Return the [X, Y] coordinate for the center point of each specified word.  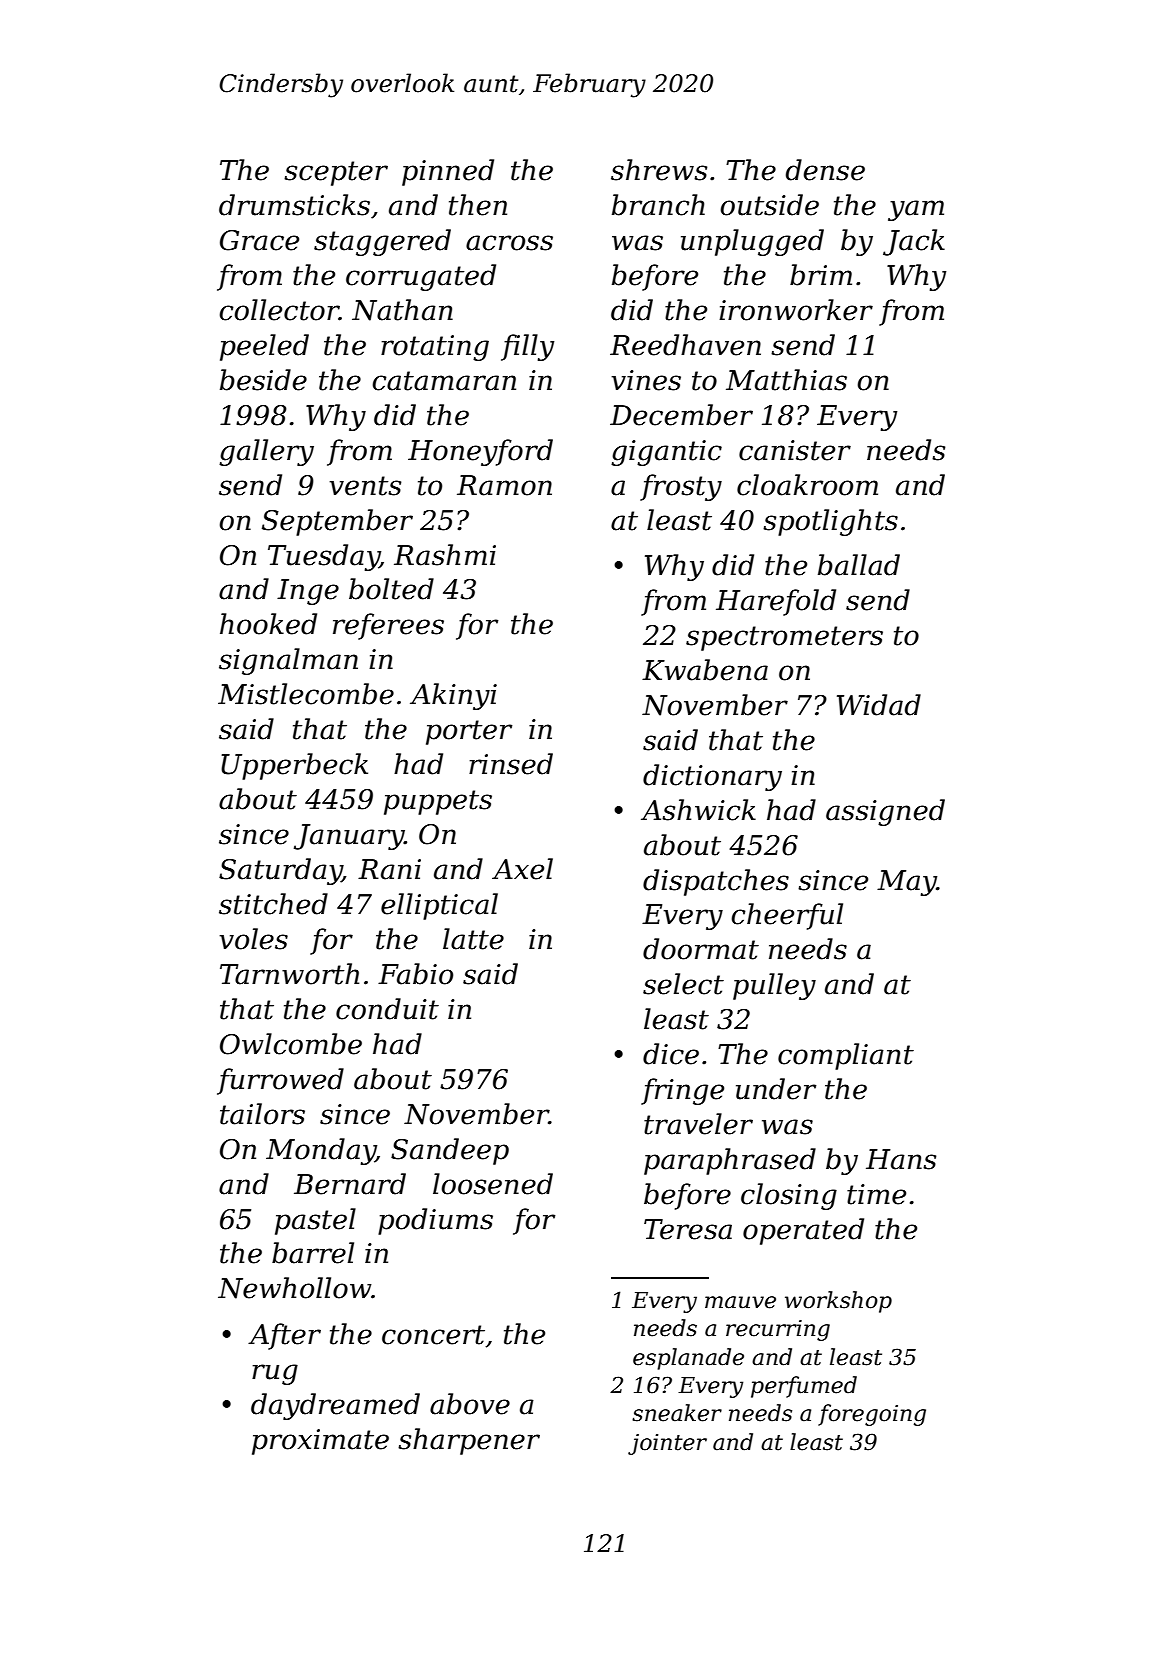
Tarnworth [289, 974]
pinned [448, 172]
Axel [522, 869]
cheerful [787, 916]
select [683, 984]
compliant [846, 1056]
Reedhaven [685, 345]
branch [658, 205]
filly [527, 347]
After [284, 1336]
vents [365, 486]
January [349, 837]
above [470, 1404]
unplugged [752, 242]
